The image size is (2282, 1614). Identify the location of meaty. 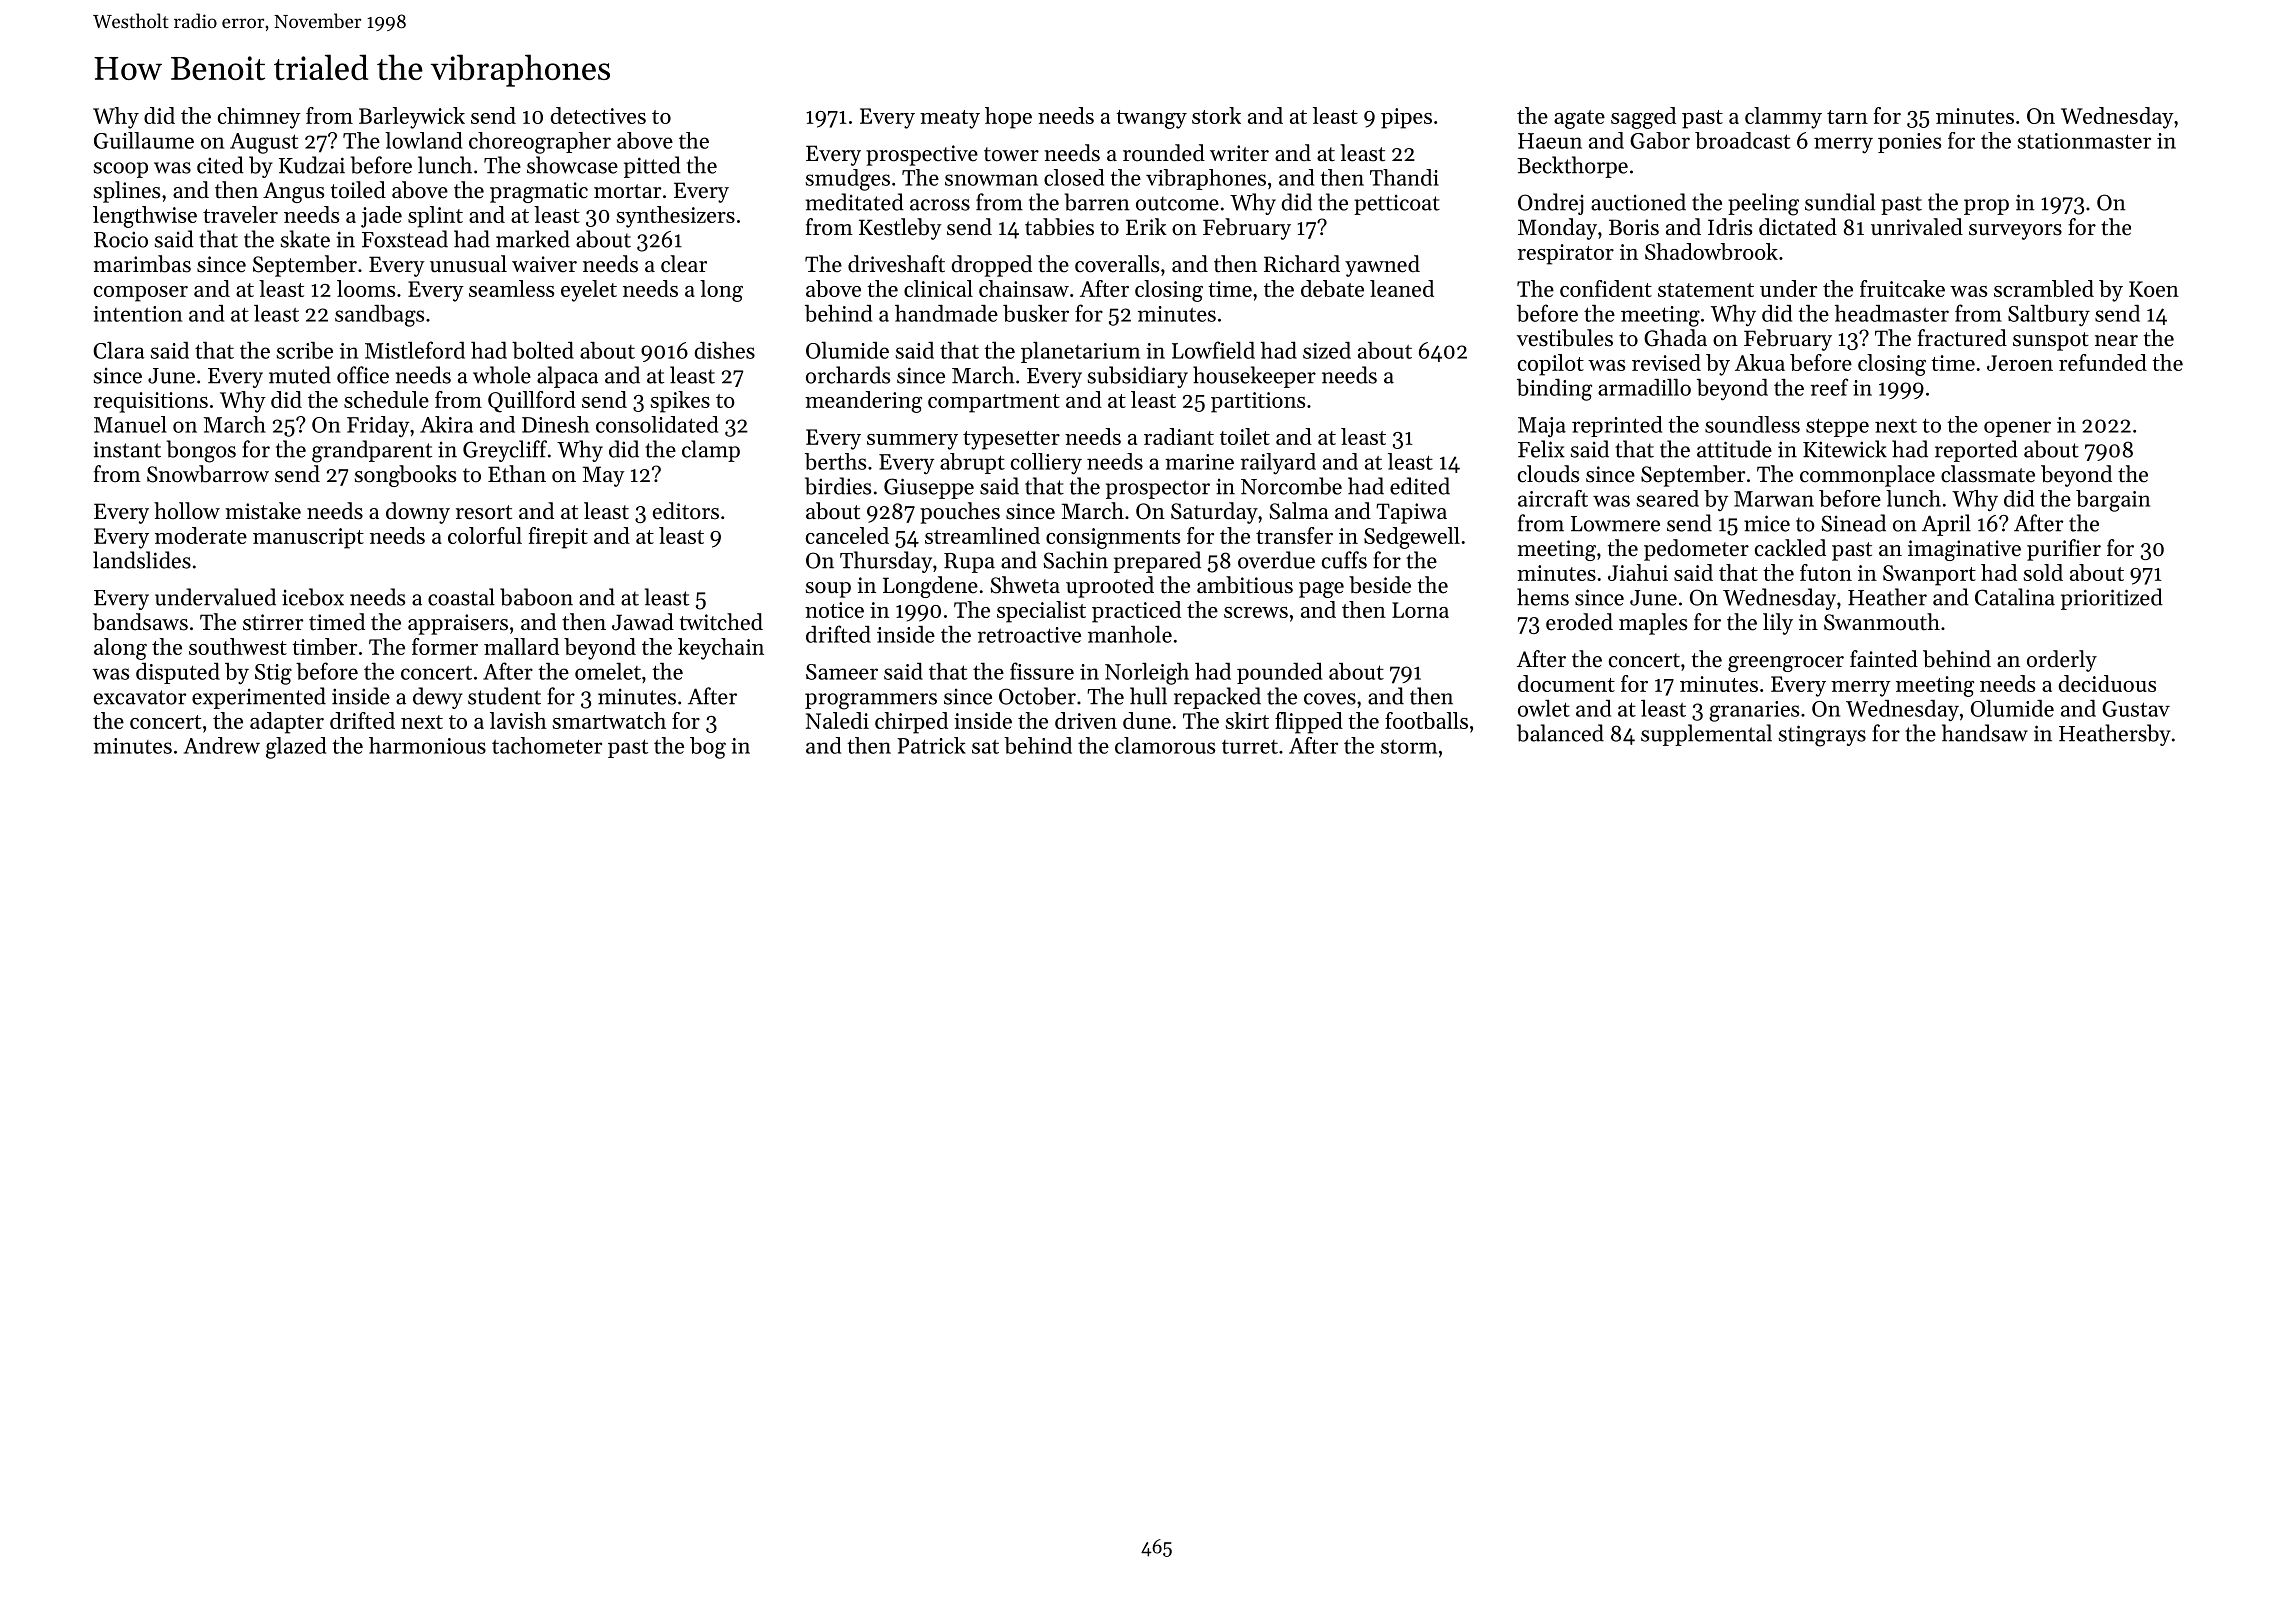
(950, 119).
